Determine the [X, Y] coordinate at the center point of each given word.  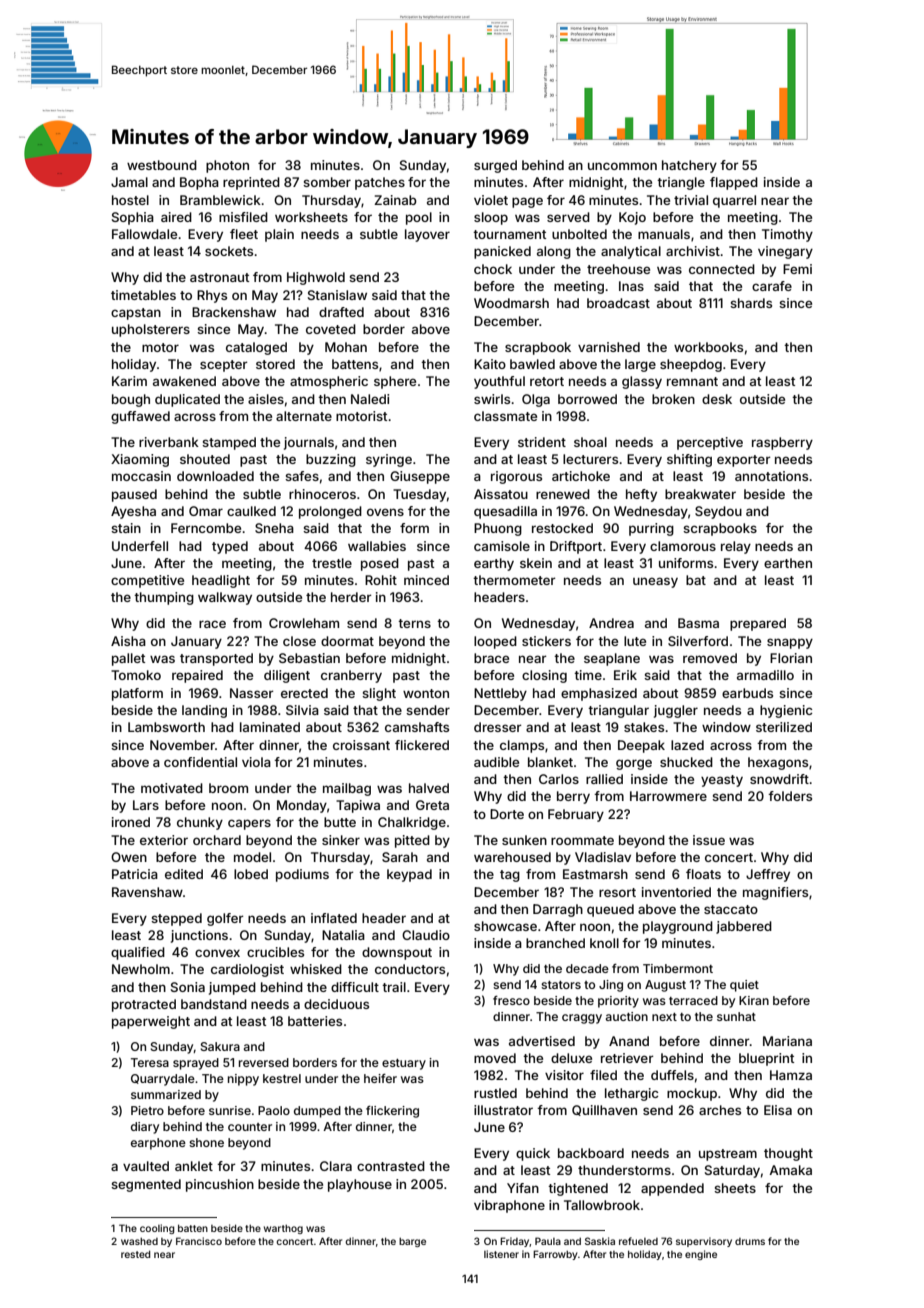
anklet [194, 1166]
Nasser [252, 693]
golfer [225, 919]
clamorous [683, 546]
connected [722, 269]
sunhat [736, 1016]
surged [495, 166]
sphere [395, 382]
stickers [546, 641]
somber [327, 182]
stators [561, 985]
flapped [734, 183]
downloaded [215, 476]
